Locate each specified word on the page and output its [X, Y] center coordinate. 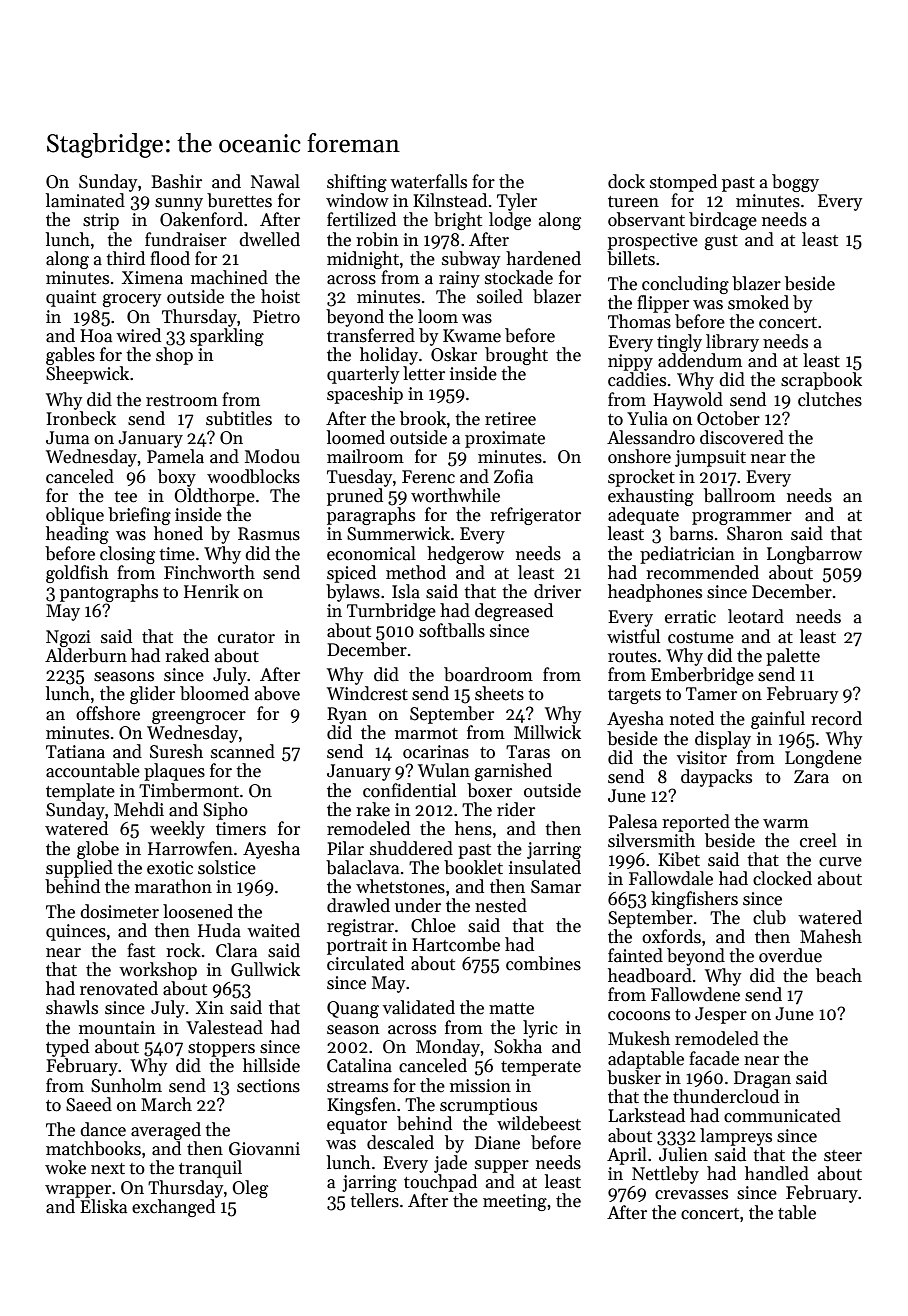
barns [691, 533]
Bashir [176, 181]
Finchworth [209, 572]
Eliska [103, 1206]
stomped [683, 183]
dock [626, 181]
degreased [514, 612]
